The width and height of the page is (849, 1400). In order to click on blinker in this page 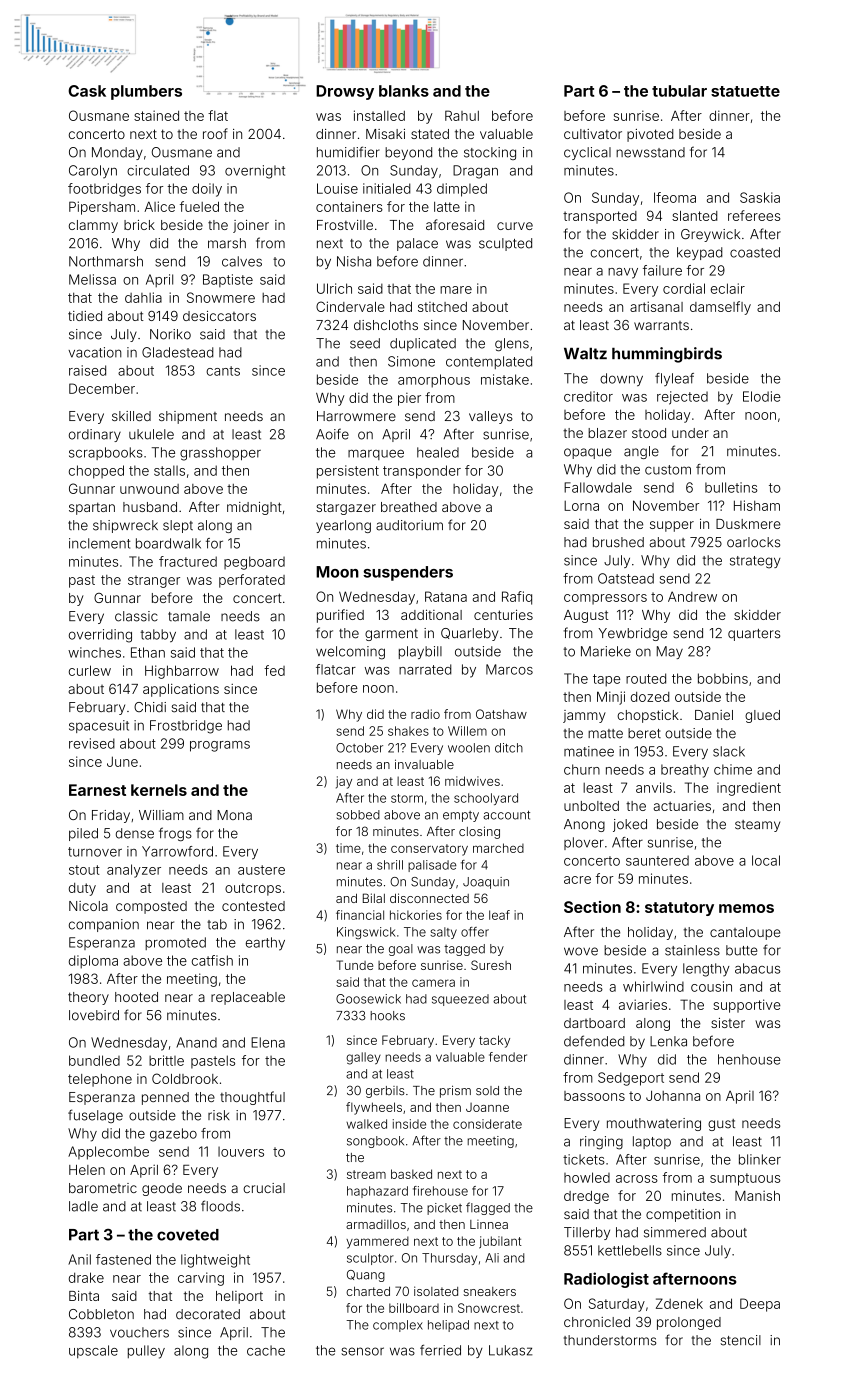, I will do `click(760, 1159)`.
